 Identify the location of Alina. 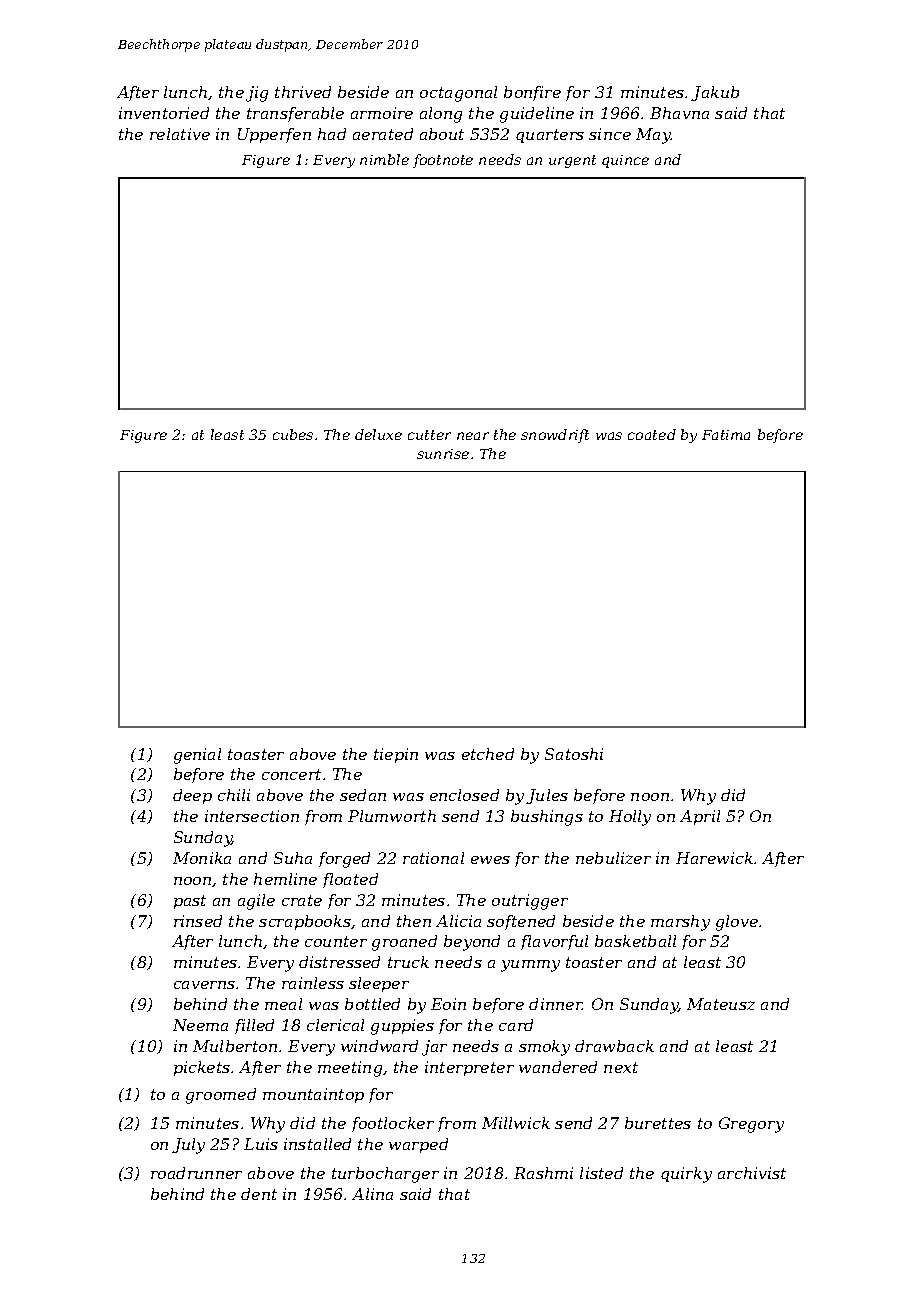
(372, 1194).
